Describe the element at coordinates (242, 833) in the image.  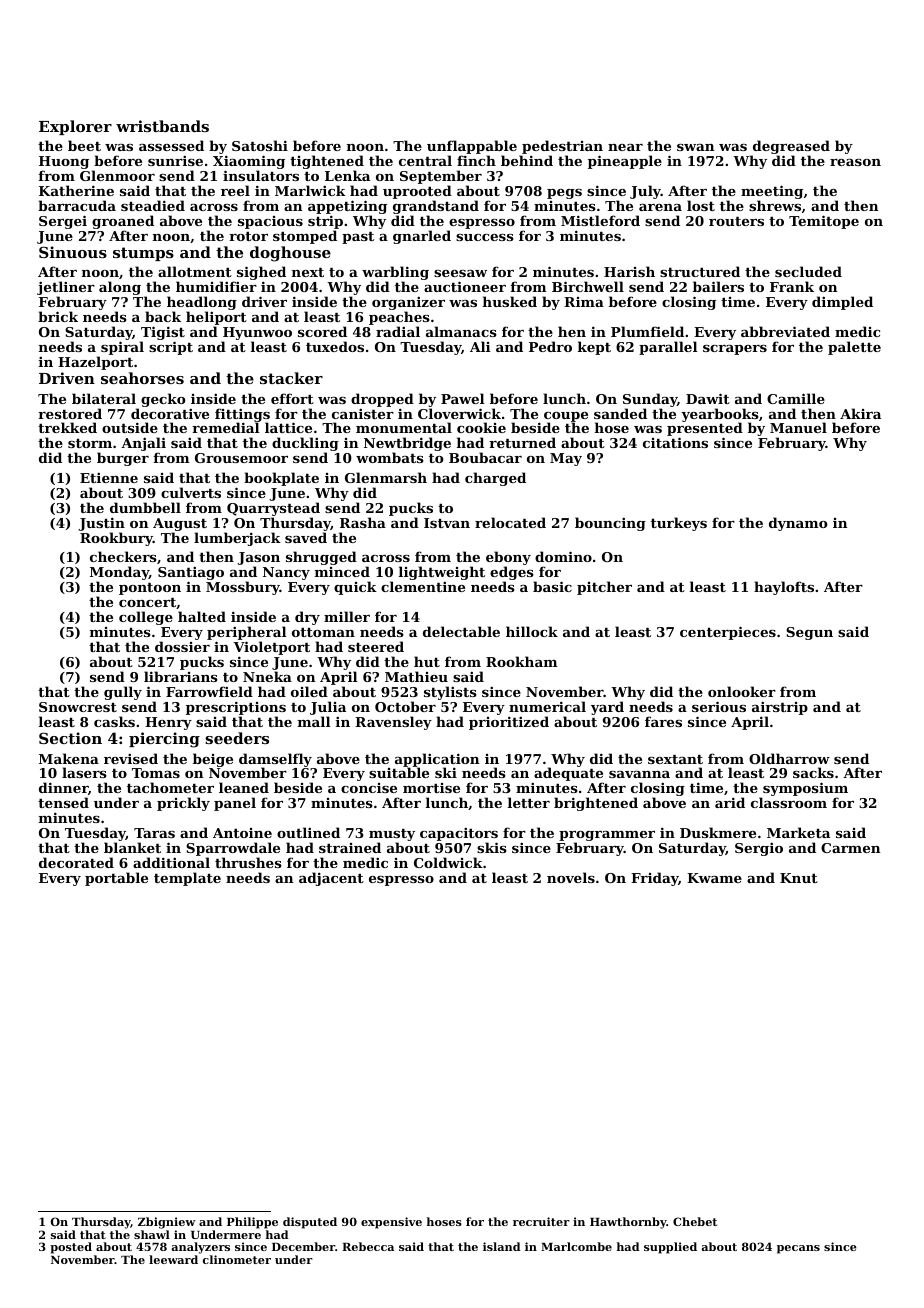
I see `Antoine` at that location.
